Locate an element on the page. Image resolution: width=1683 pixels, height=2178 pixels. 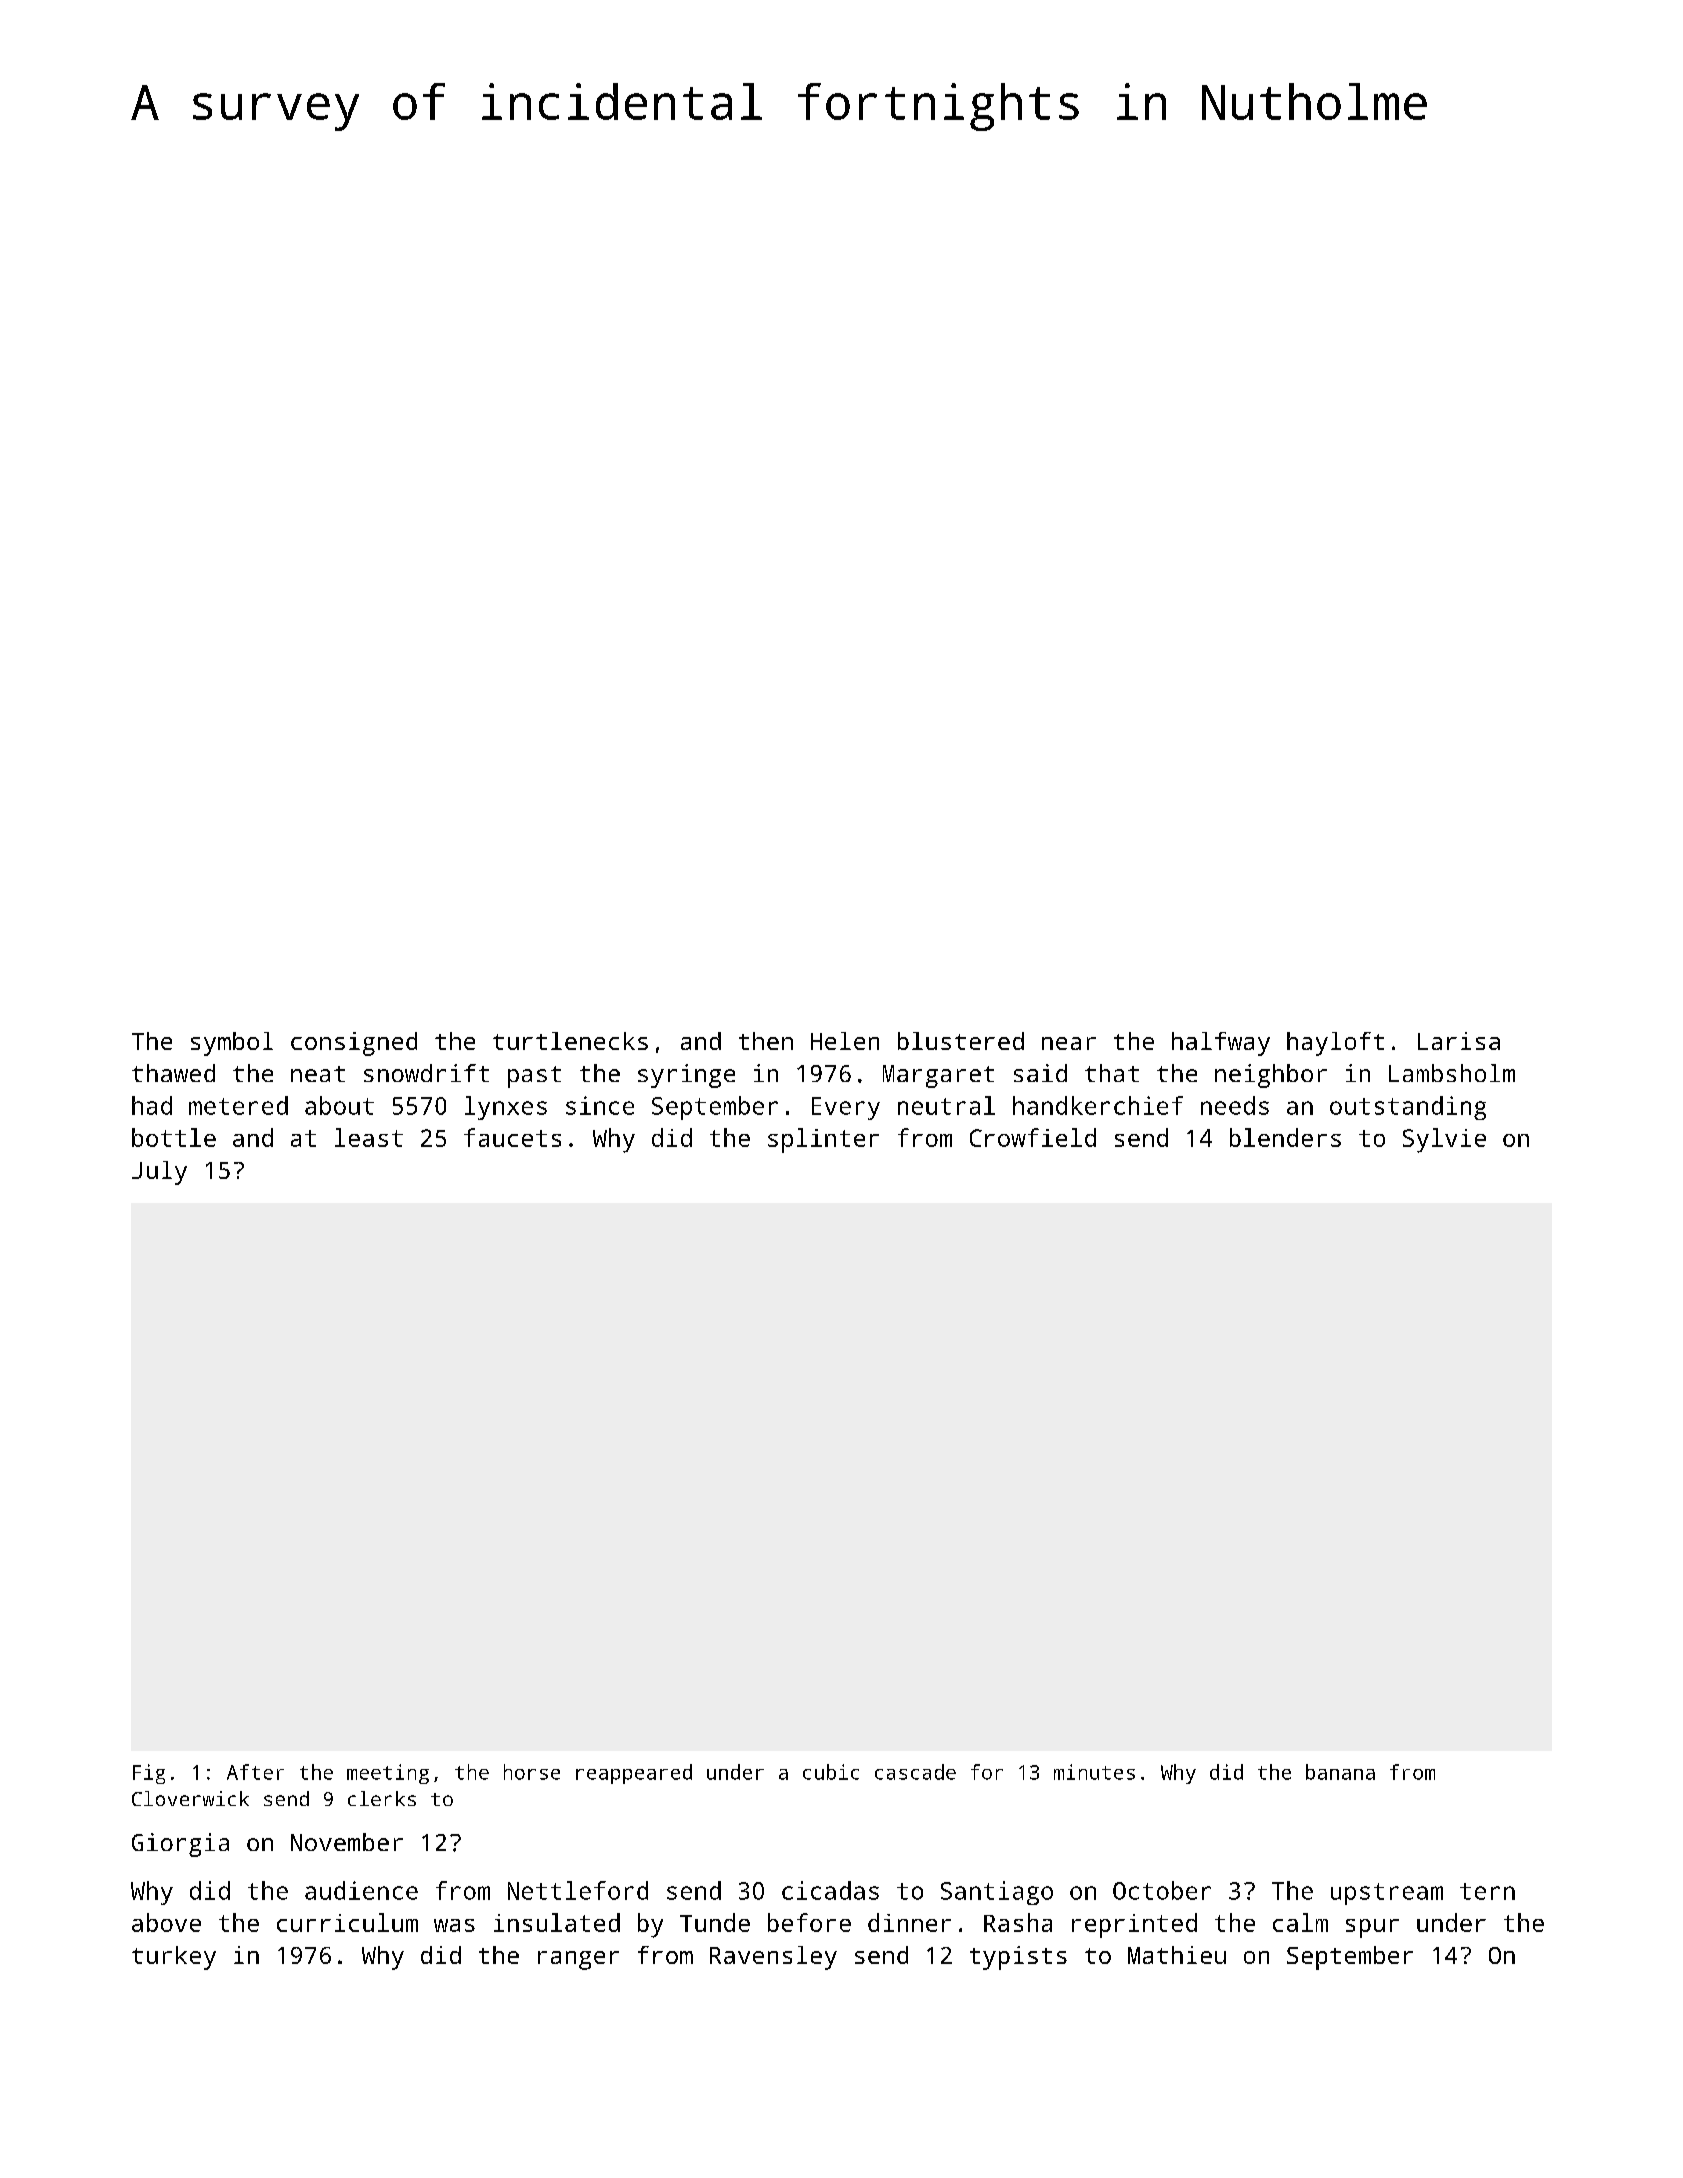
turkey is located at coordinates (174, 1958).
